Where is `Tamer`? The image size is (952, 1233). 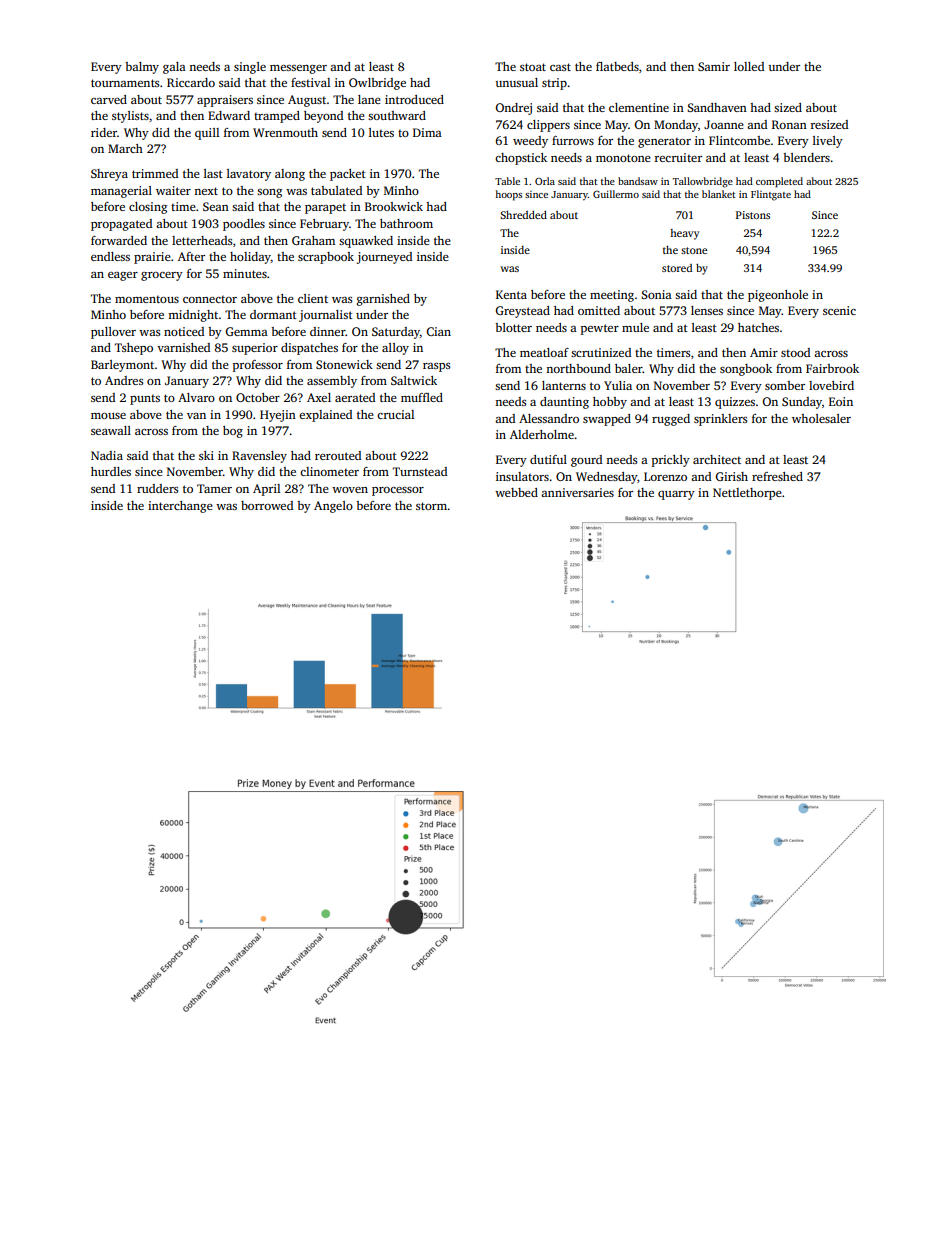
Tamer is located at coordinates (214, 488).
